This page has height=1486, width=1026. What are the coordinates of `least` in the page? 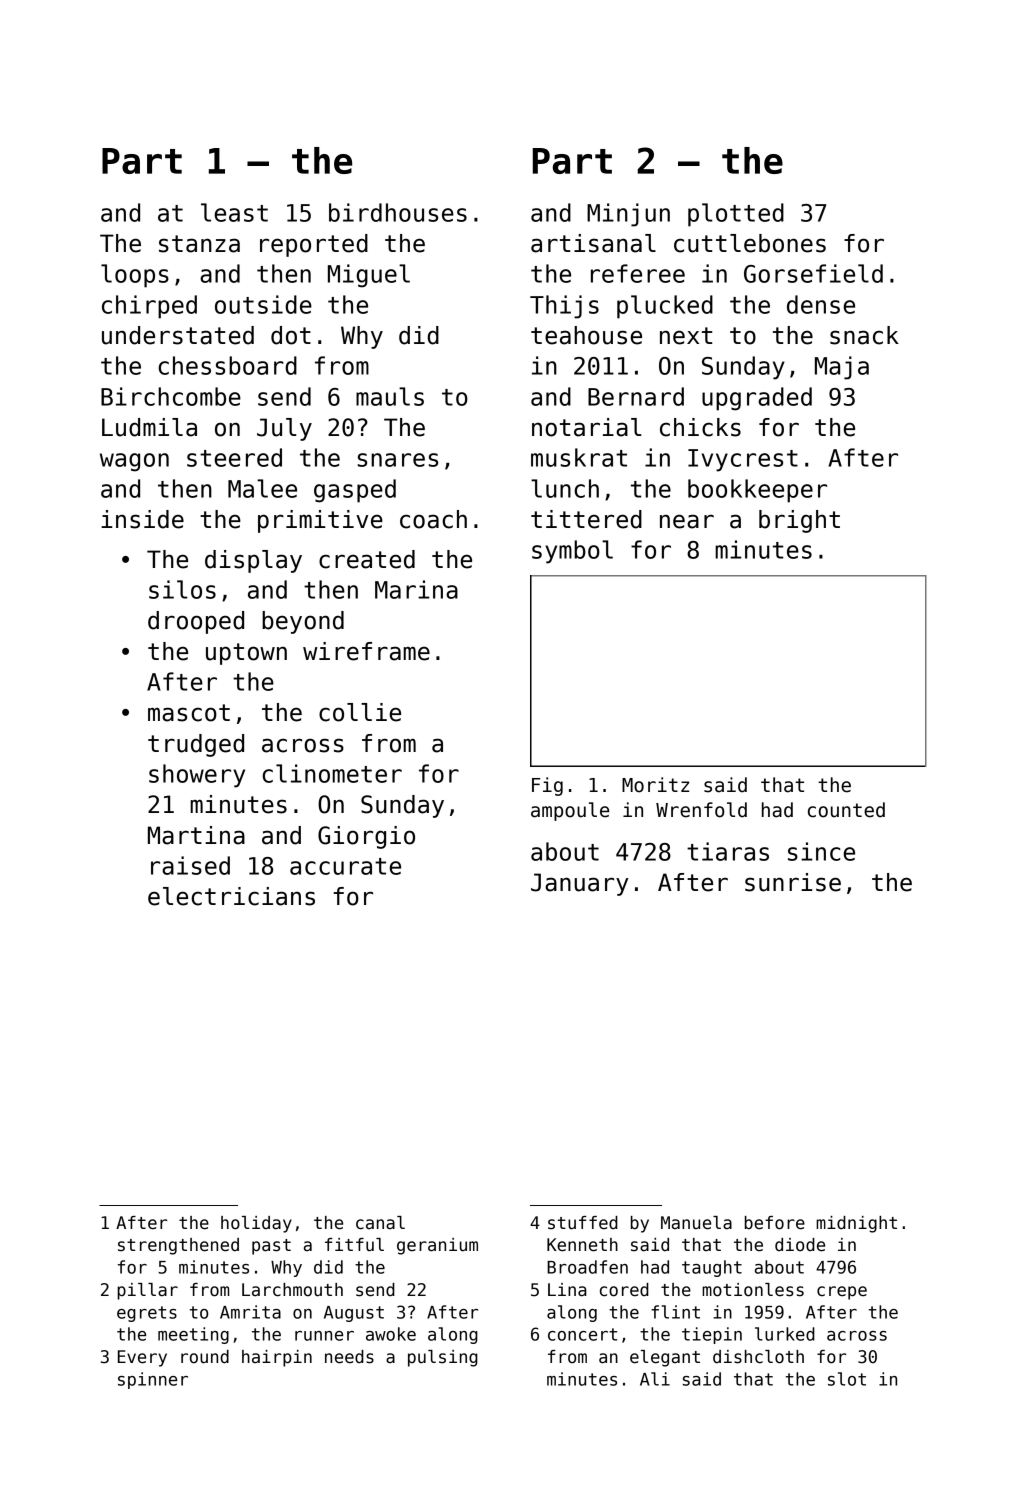 It's located at (234, 212).
